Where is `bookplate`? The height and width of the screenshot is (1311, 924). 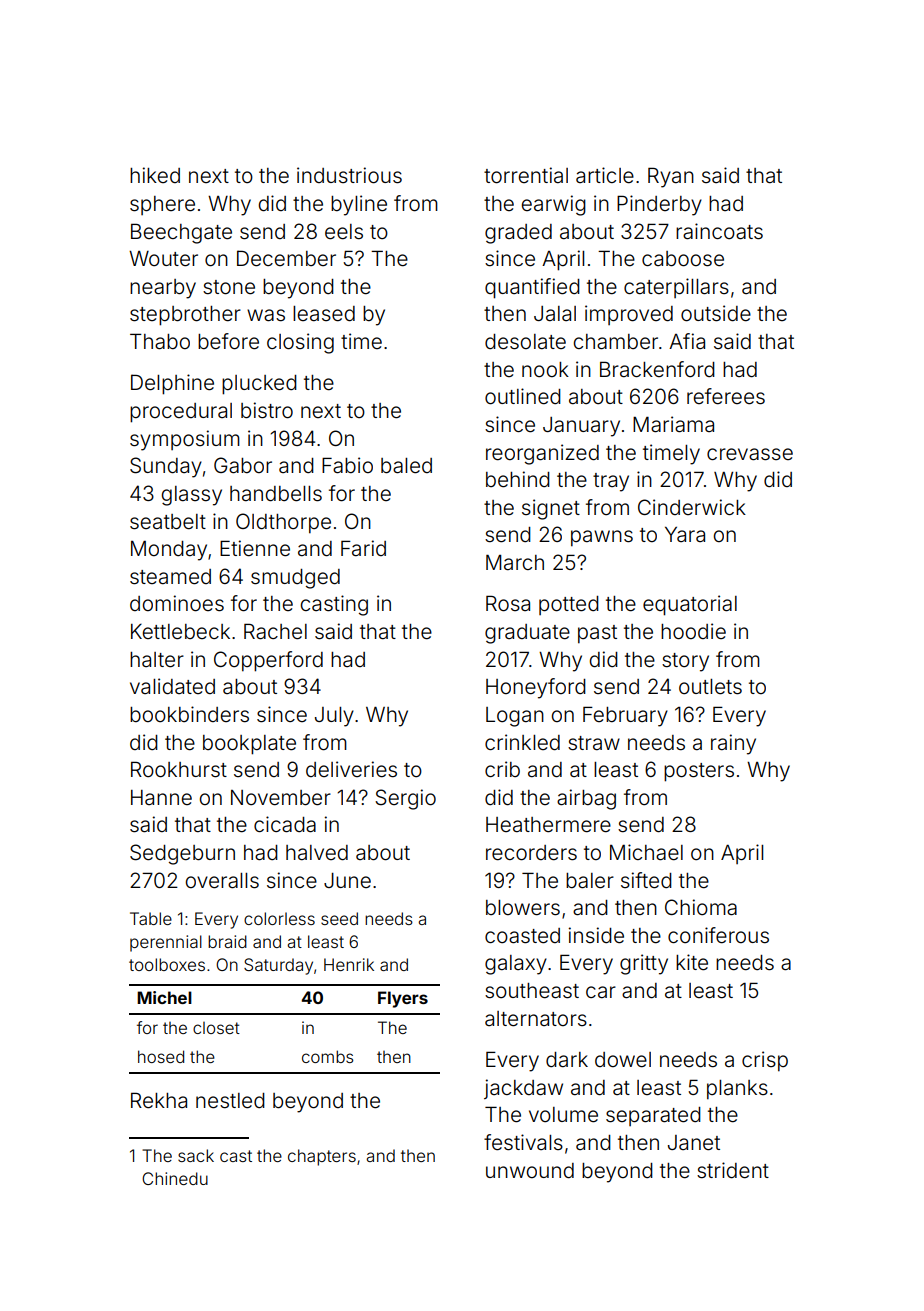
bookplate is located at coordinates (249, 745).
